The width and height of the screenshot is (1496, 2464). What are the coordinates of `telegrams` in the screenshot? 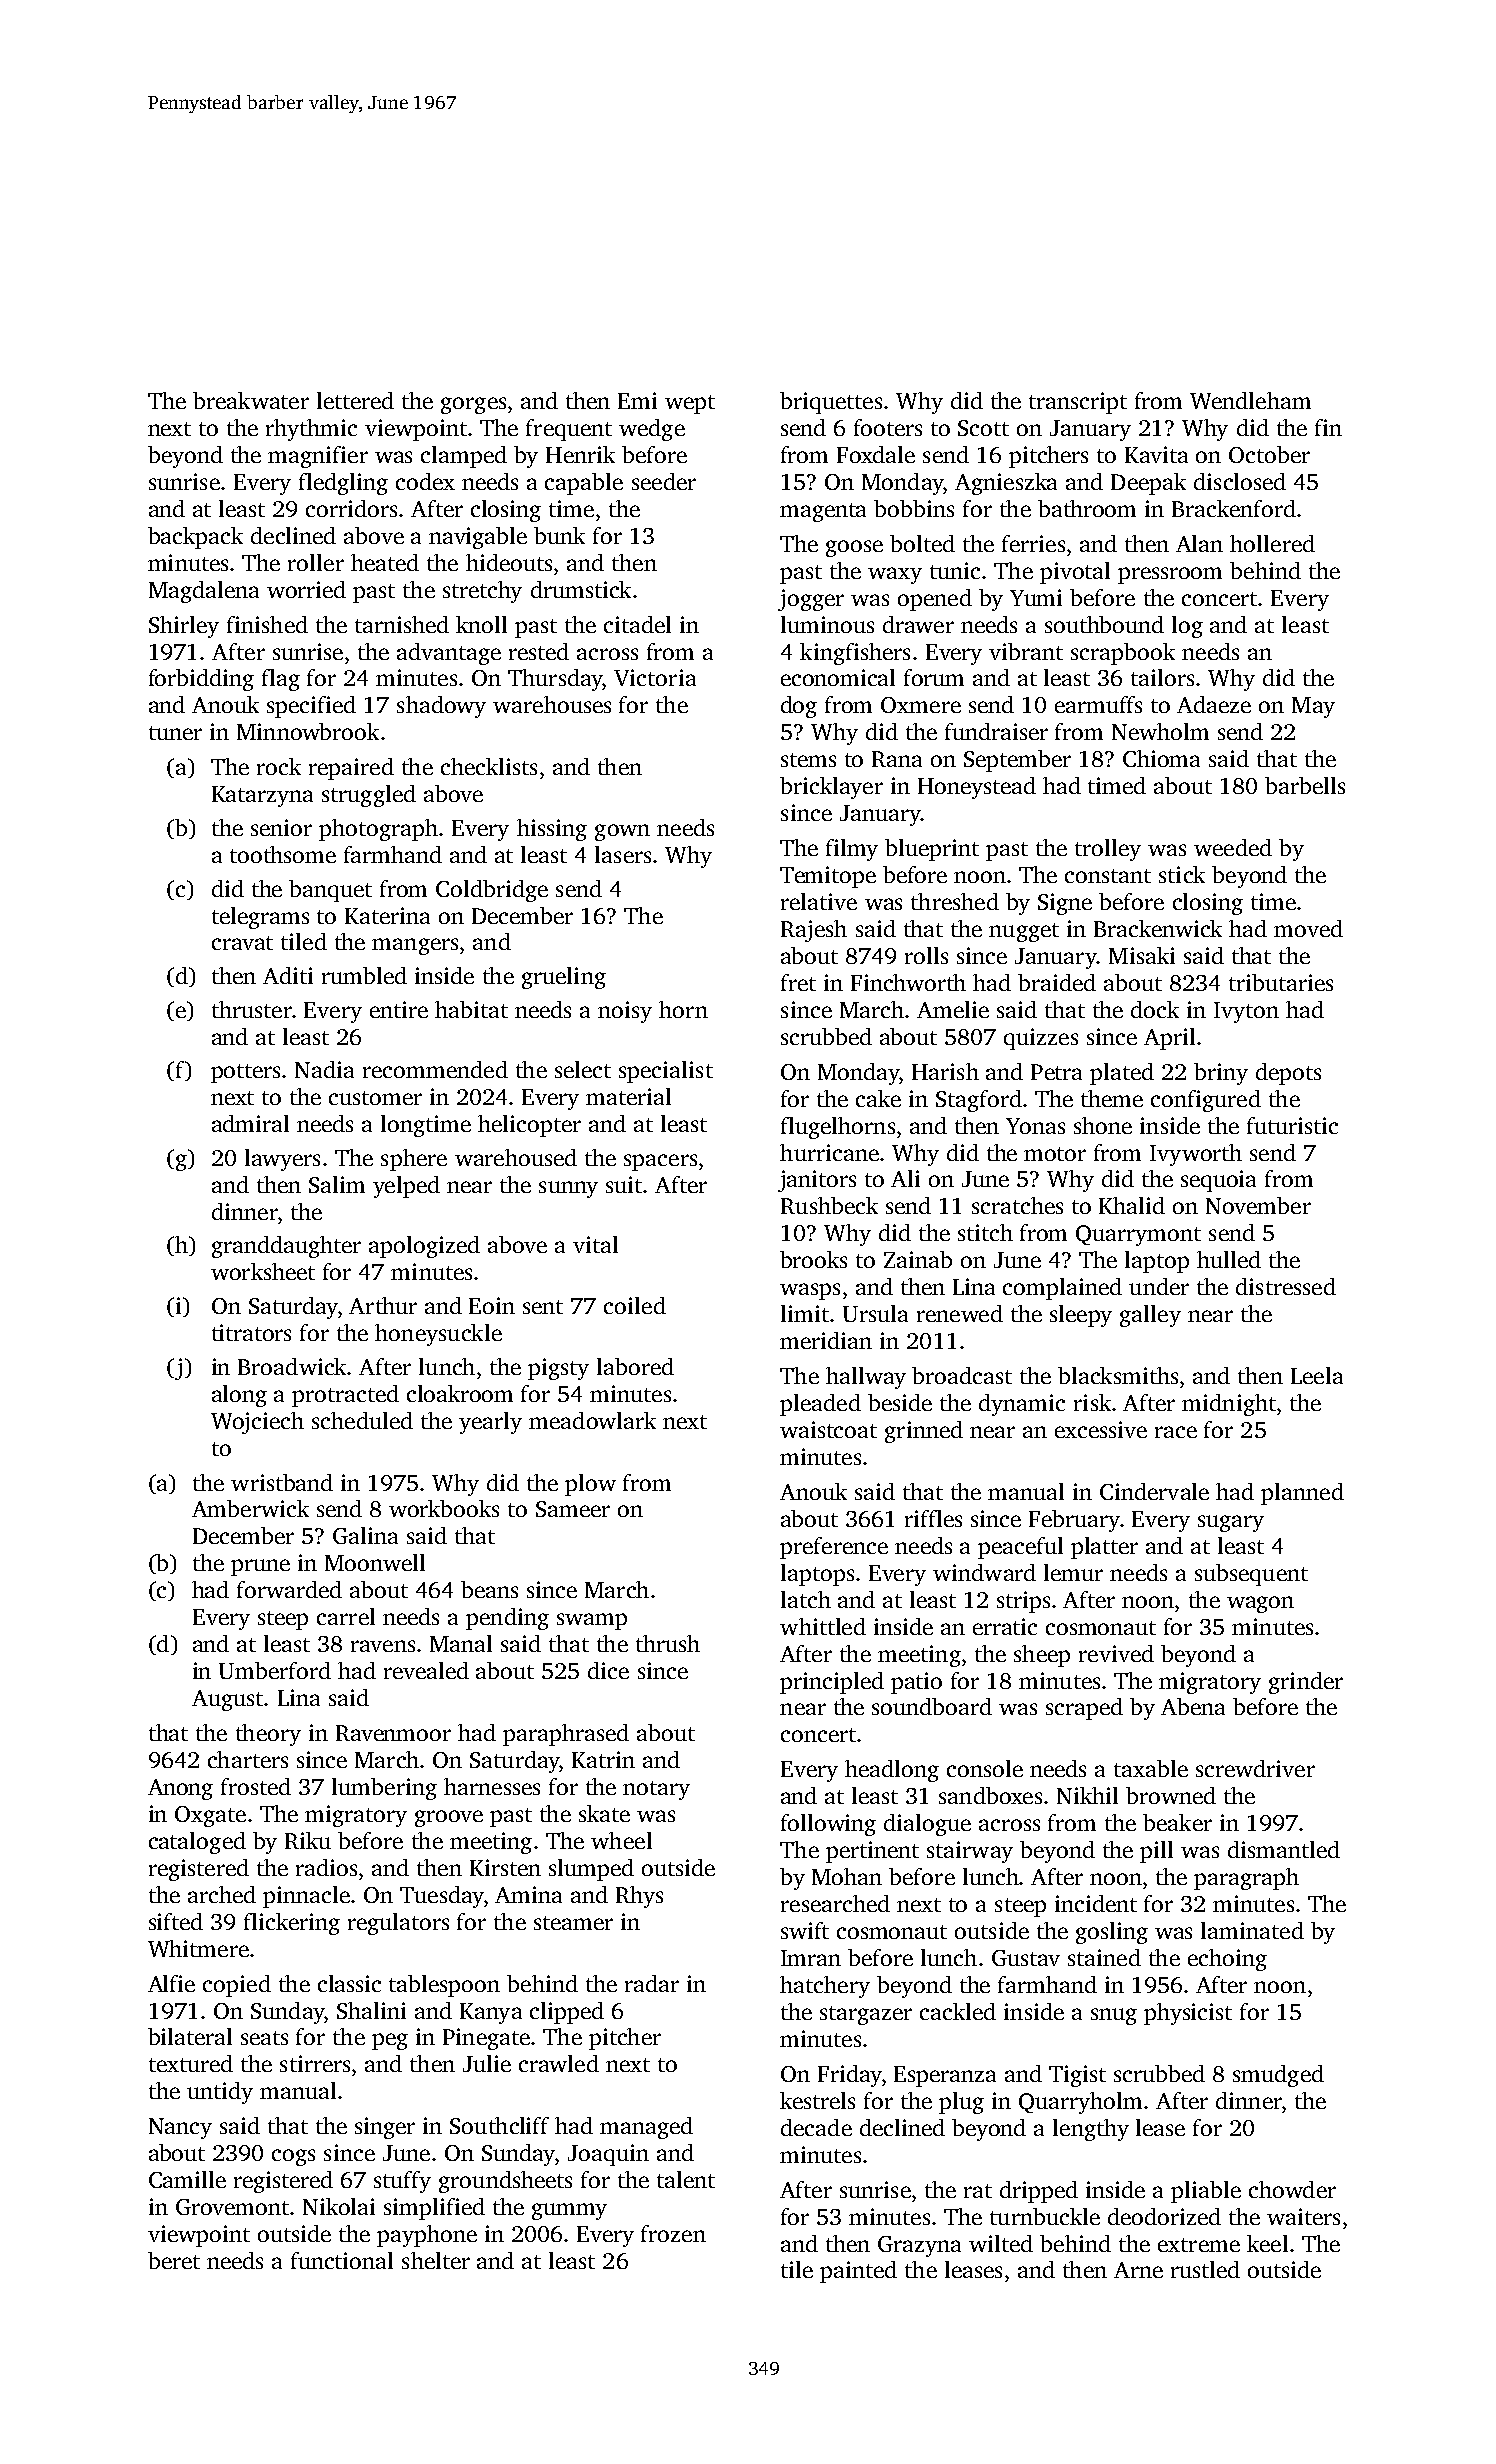 It's located at (260, 918).
